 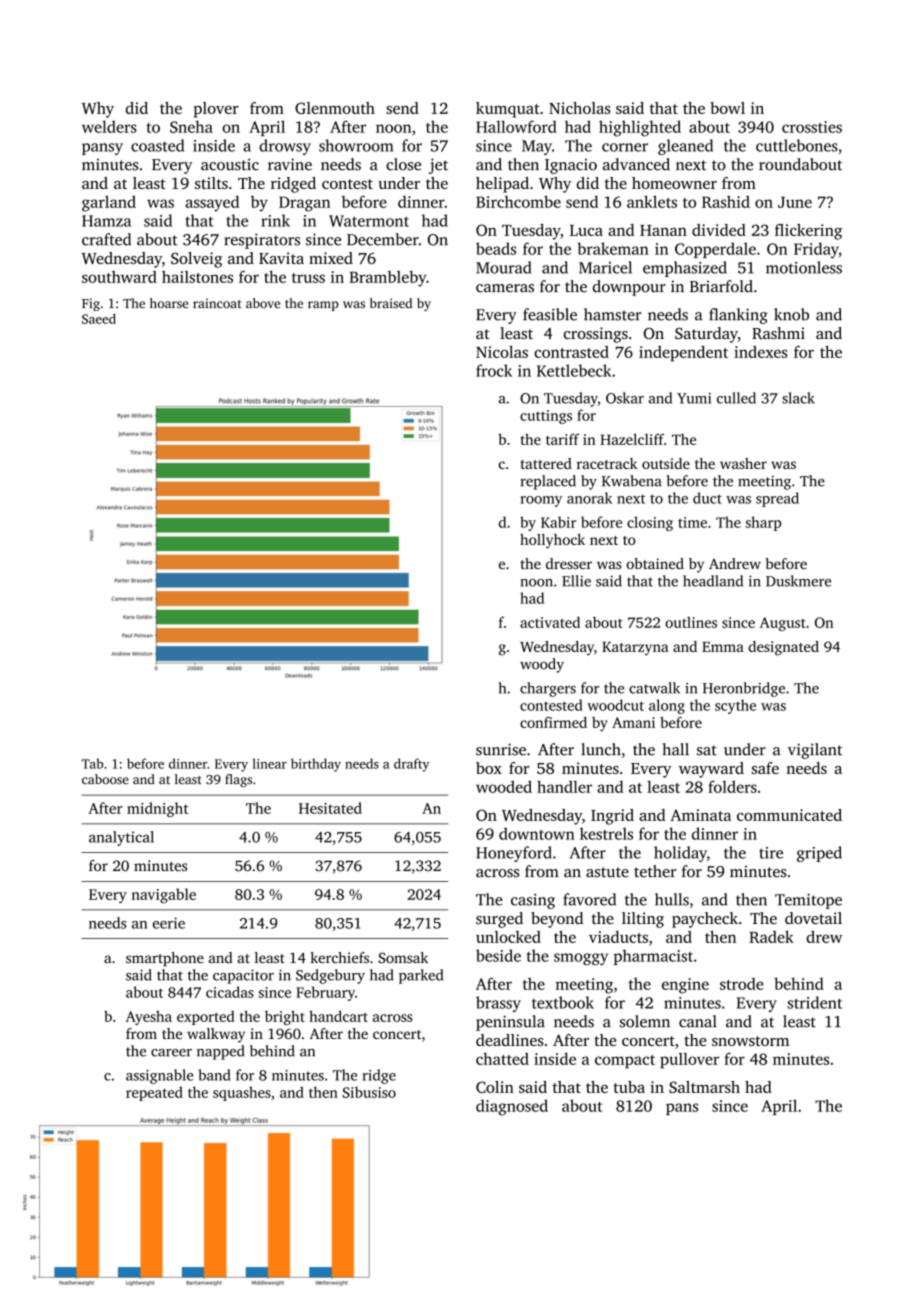 I want to click on motionless, so click(x=804, y=267).
